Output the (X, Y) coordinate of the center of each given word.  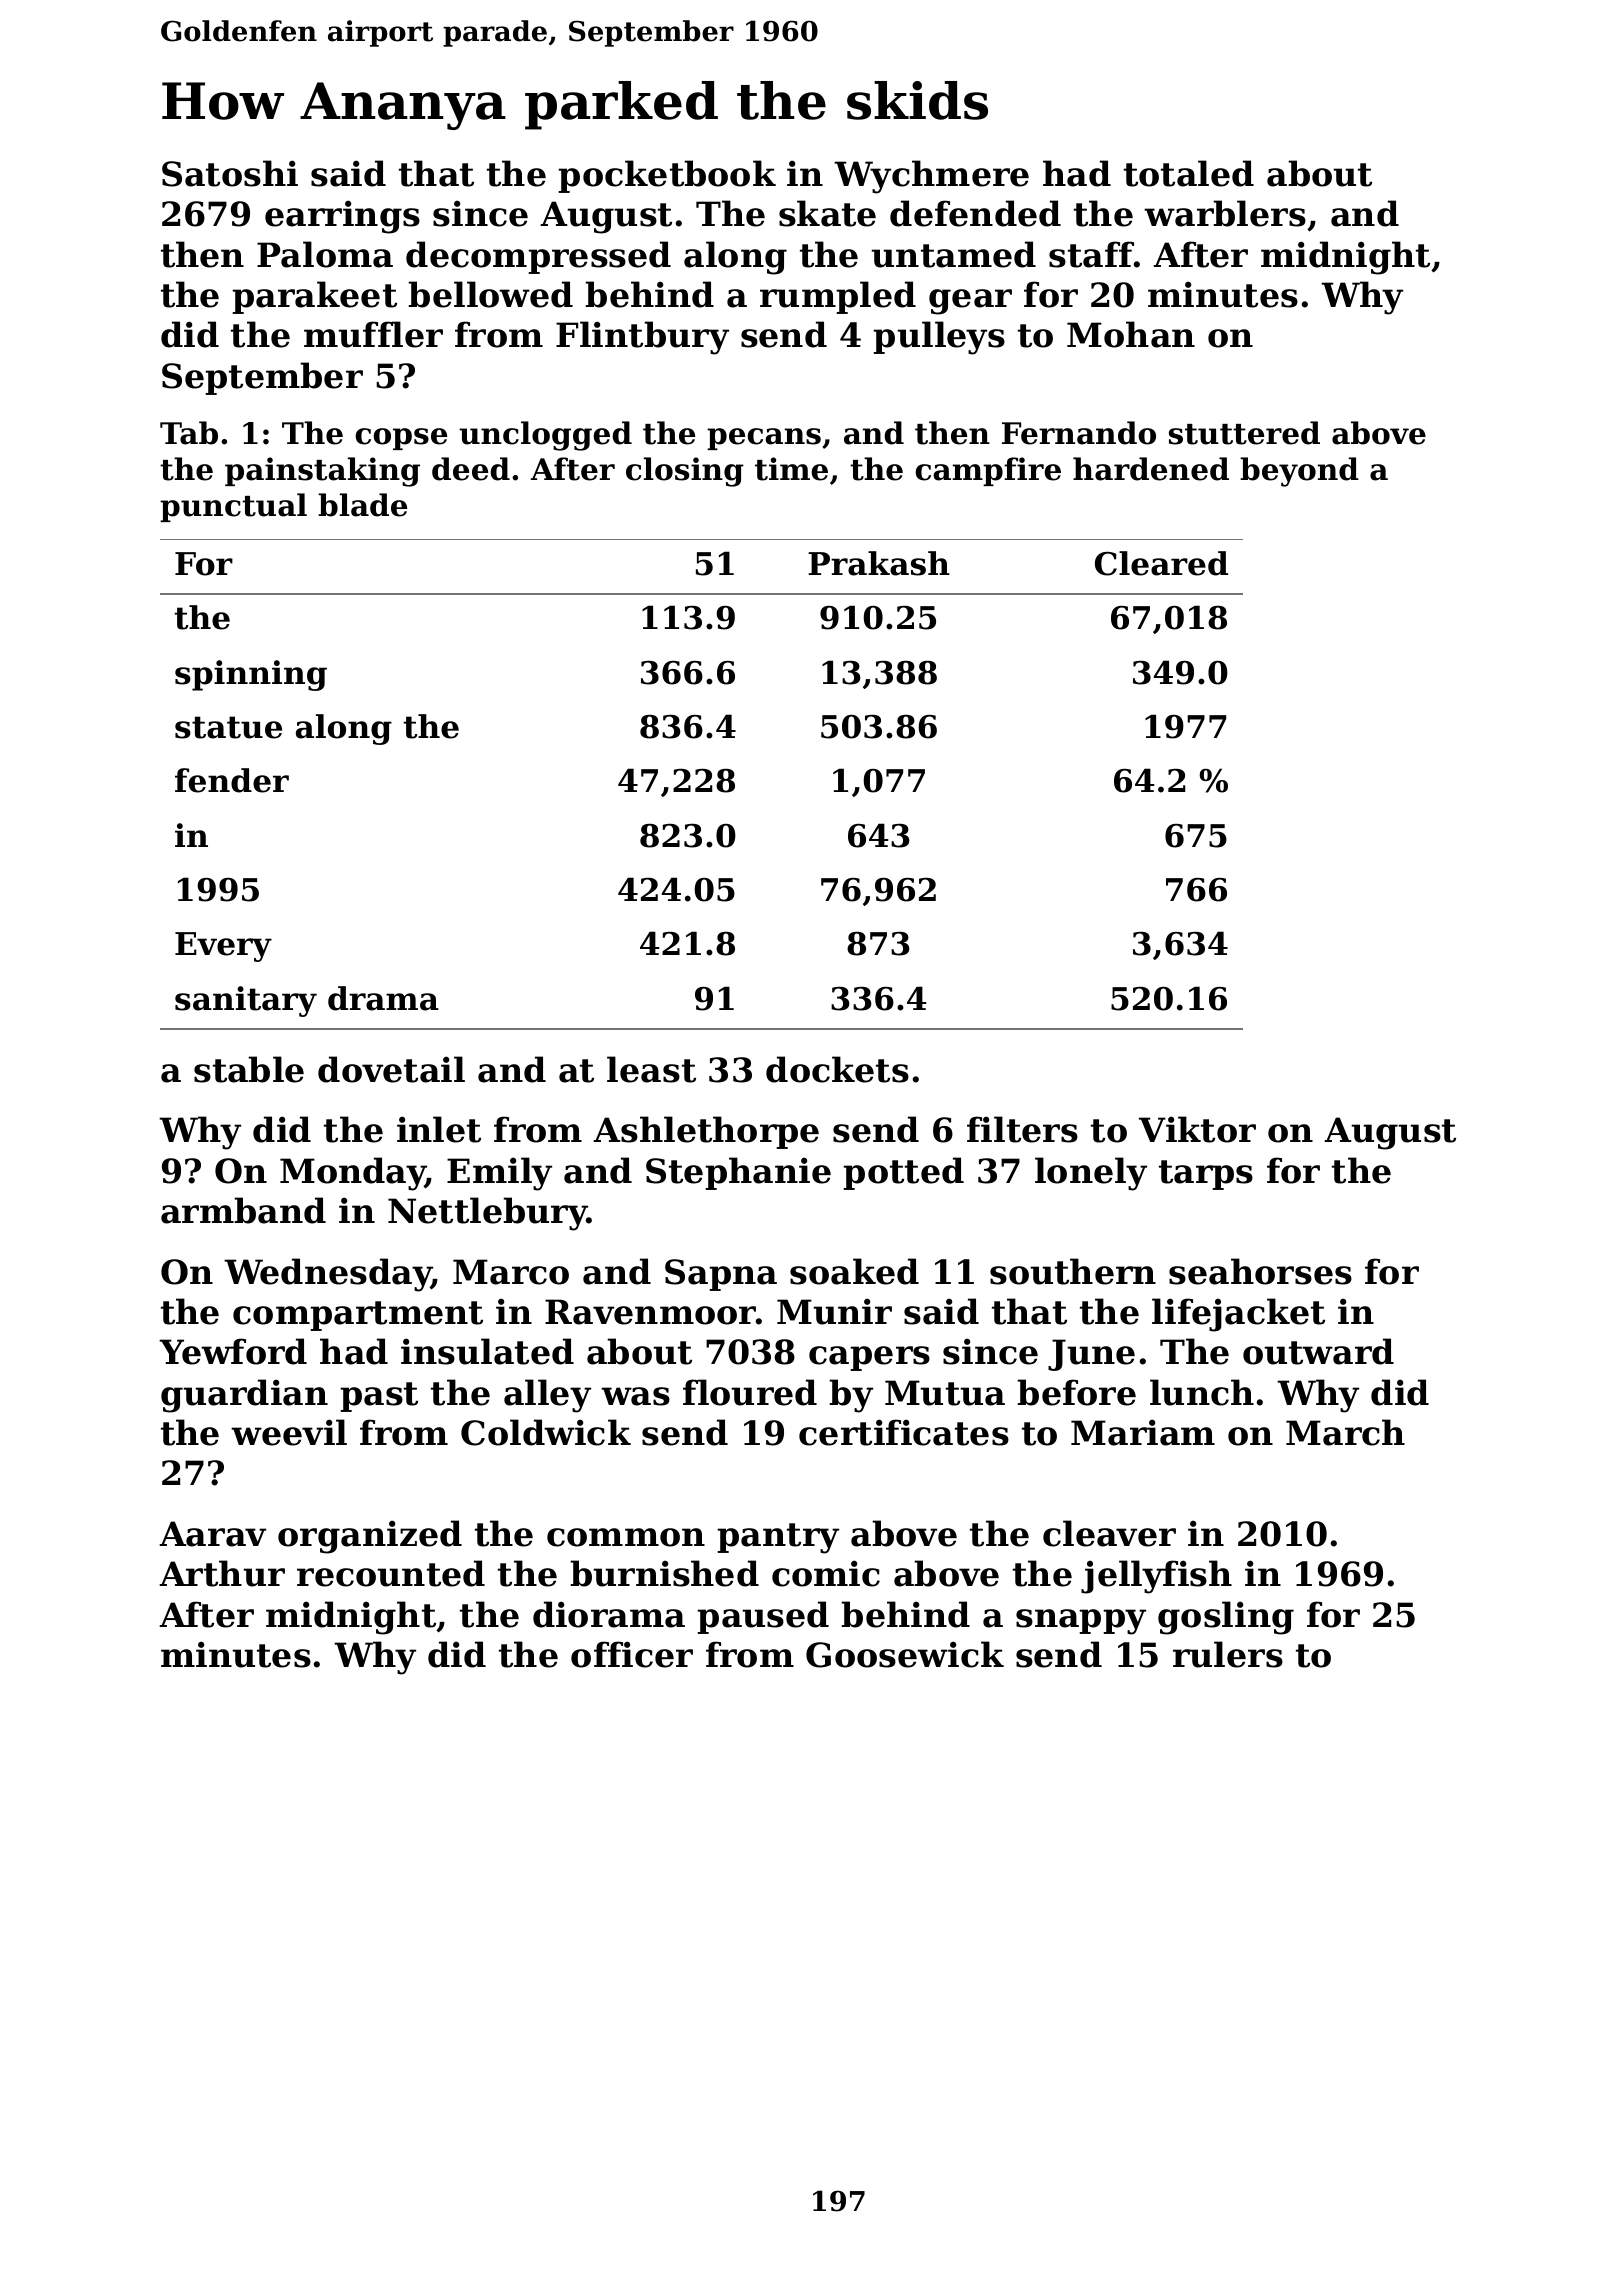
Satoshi (230, 173)
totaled (1189, 173)
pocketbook (667, 176)
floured (750, 1392)
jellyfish (1156, 1577)
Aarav (212, 1534)
